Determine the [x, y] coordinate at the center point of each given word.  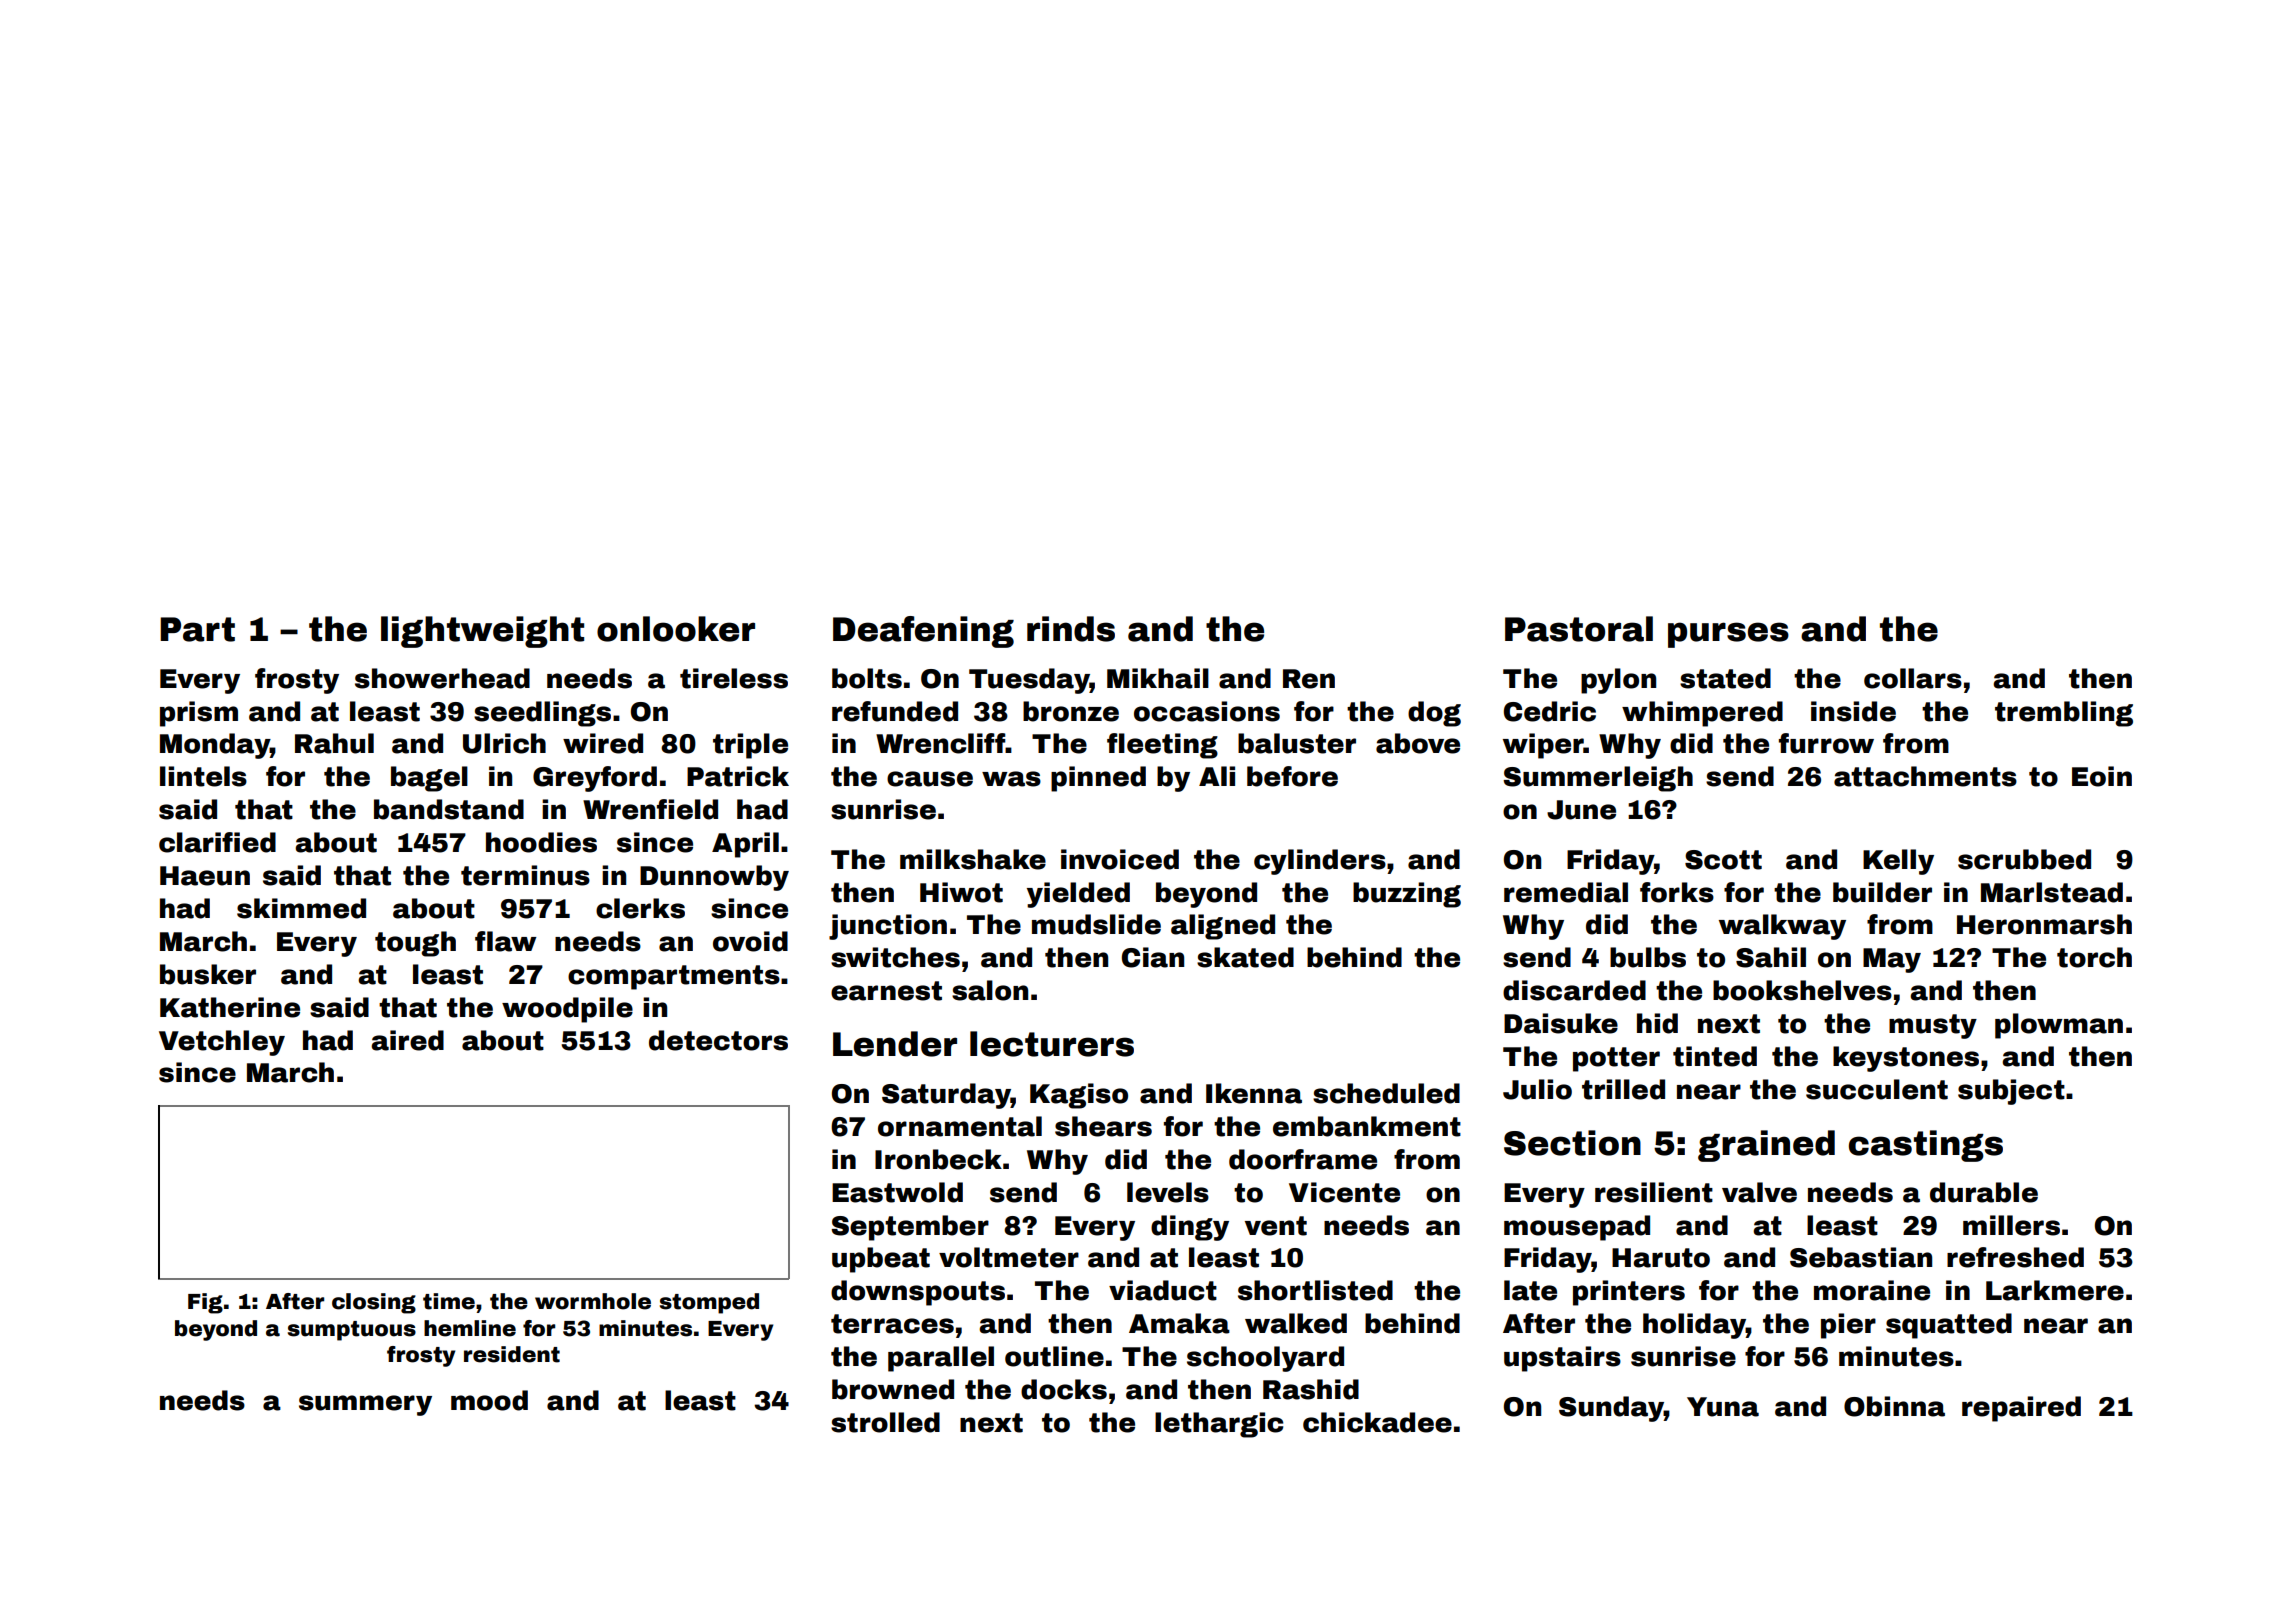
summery [365, 1405]
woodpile [567, 1010]
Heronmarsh [2044, 924]
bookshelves [1802, 990]
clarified [217, 842]
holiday [1694, 1326]
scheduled [1386, 1093]
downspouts [918, 1293]
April [745, 845]
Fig [205, 1303]
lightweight [482, 632]
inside [1853, 711]
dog [1434, 714]
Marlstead [2052, 892]
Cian [1153, 957]
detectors [718, 1040]
